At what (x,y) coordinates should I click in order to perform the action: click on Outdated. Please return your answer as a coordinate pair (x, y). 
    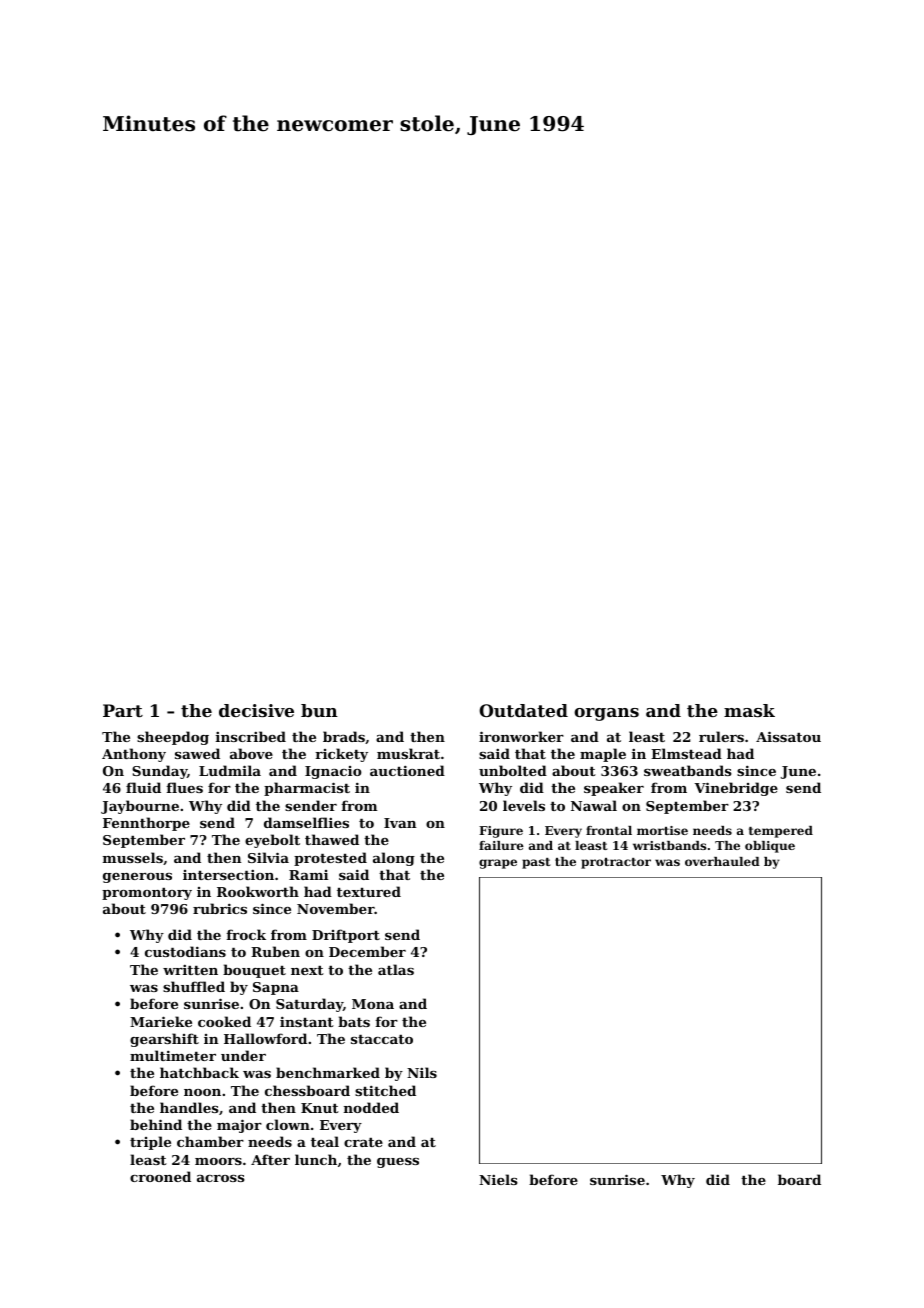
    Looking at the image, I should click on (523, 710).
